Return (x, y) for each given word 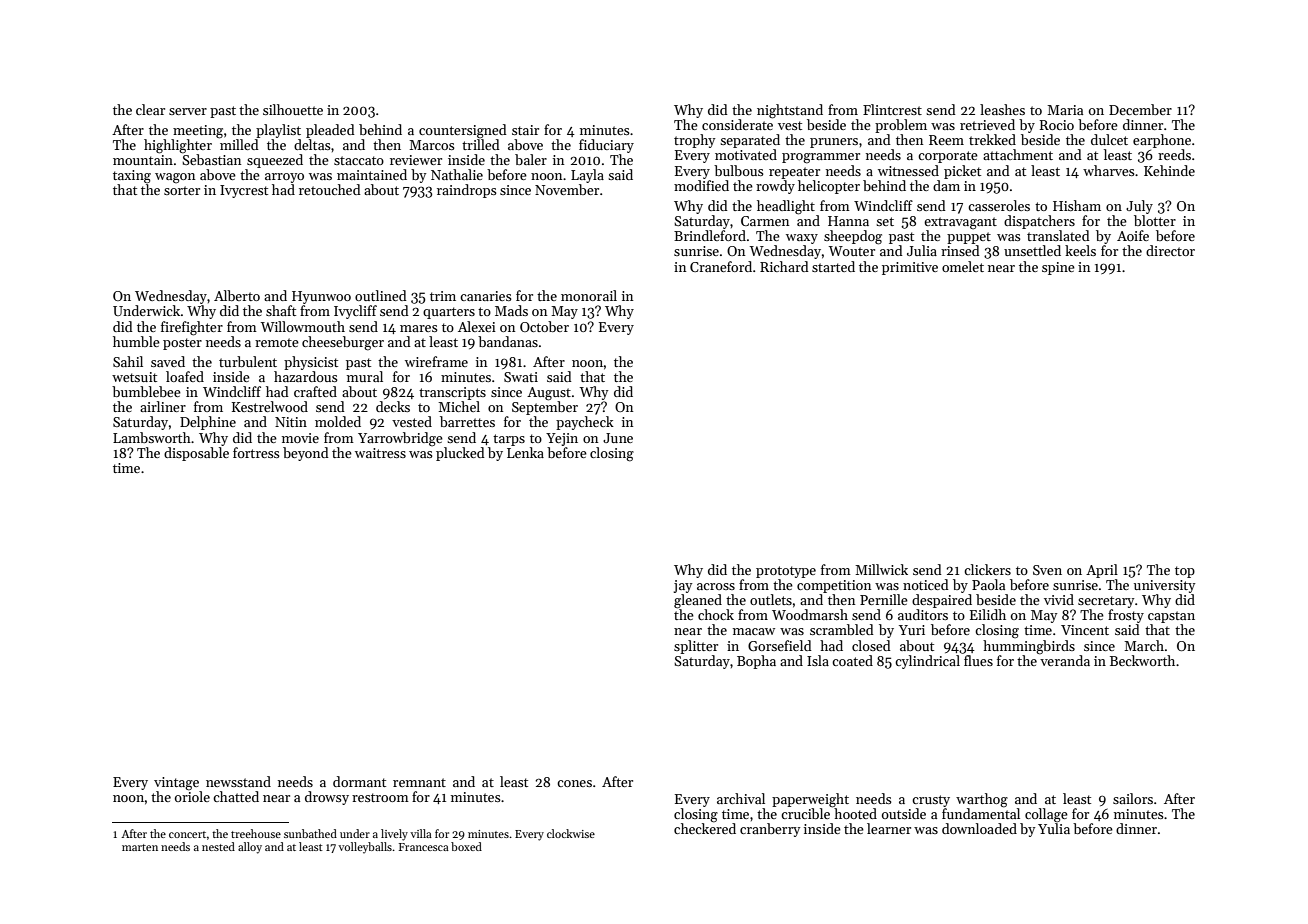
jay (683, 586)
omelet (963, 266)
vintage (176, 784)
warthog (982, 800)
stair (525, 130)
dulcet (1109, 139)
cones (574, 783)
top (1185, 572)
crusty (931, 801)
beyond (306, 454)
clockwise (571, 833)
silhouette (293, 109)
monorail (589, 295)
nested (218, 846)
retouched (330, 189)
